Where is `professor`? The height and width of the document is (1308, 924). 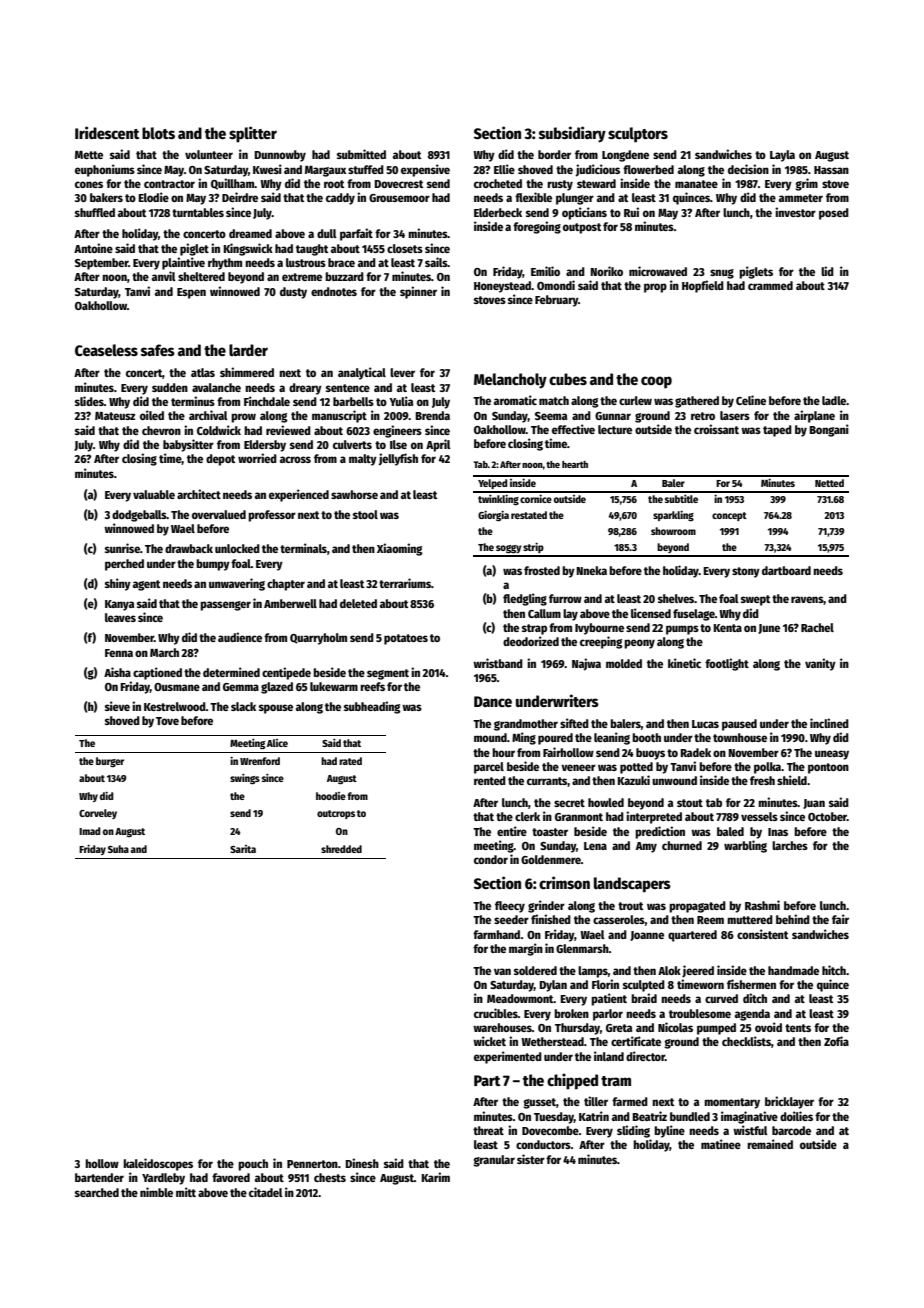 professor is located at coordinates (272, 516).
